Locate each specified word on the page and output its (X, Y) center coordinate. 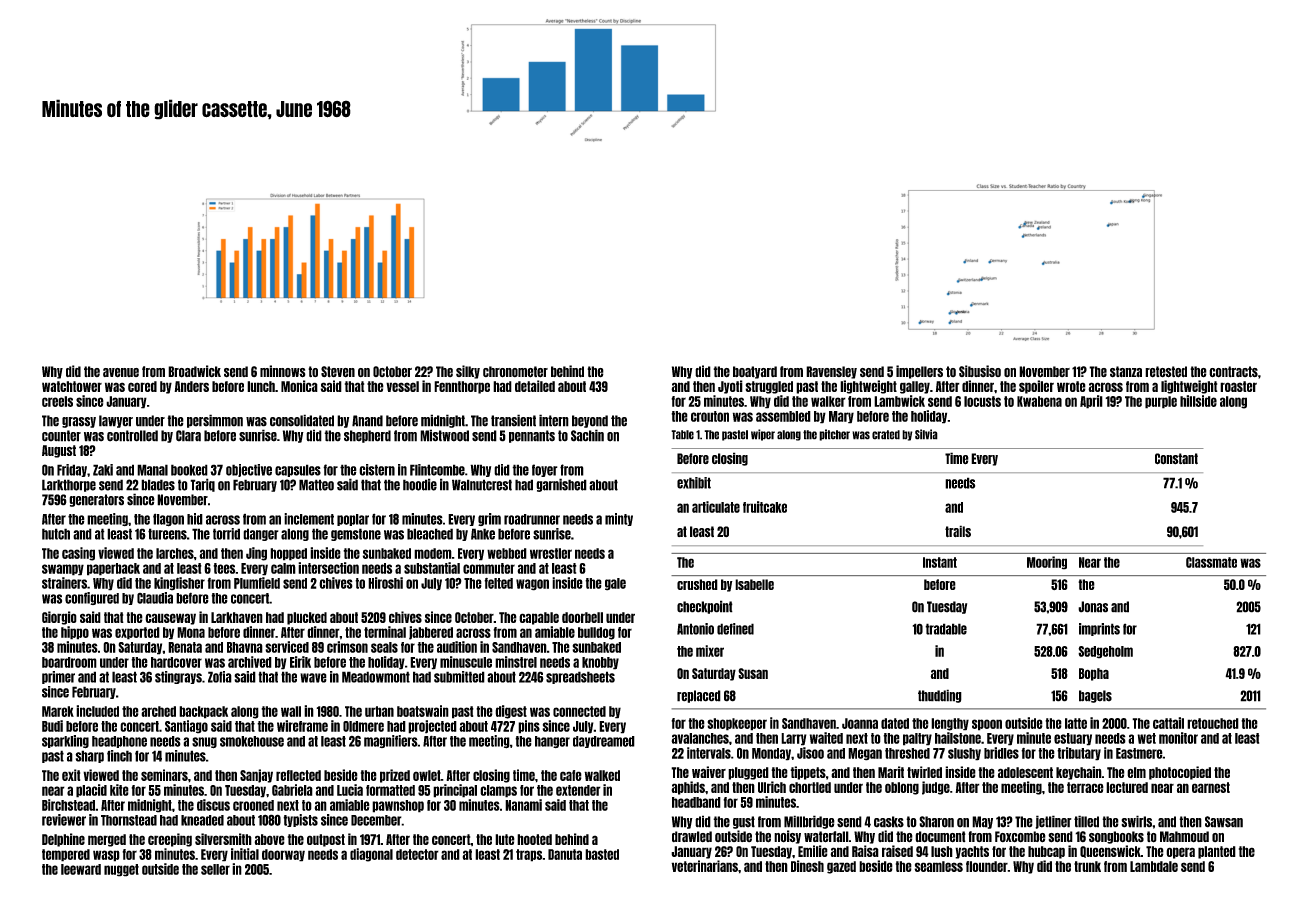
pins (529, 727)
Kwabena (1039, 401)
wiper (763, 435)
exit (71, 775)
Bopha (1094, 674)
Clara (188, 436)
